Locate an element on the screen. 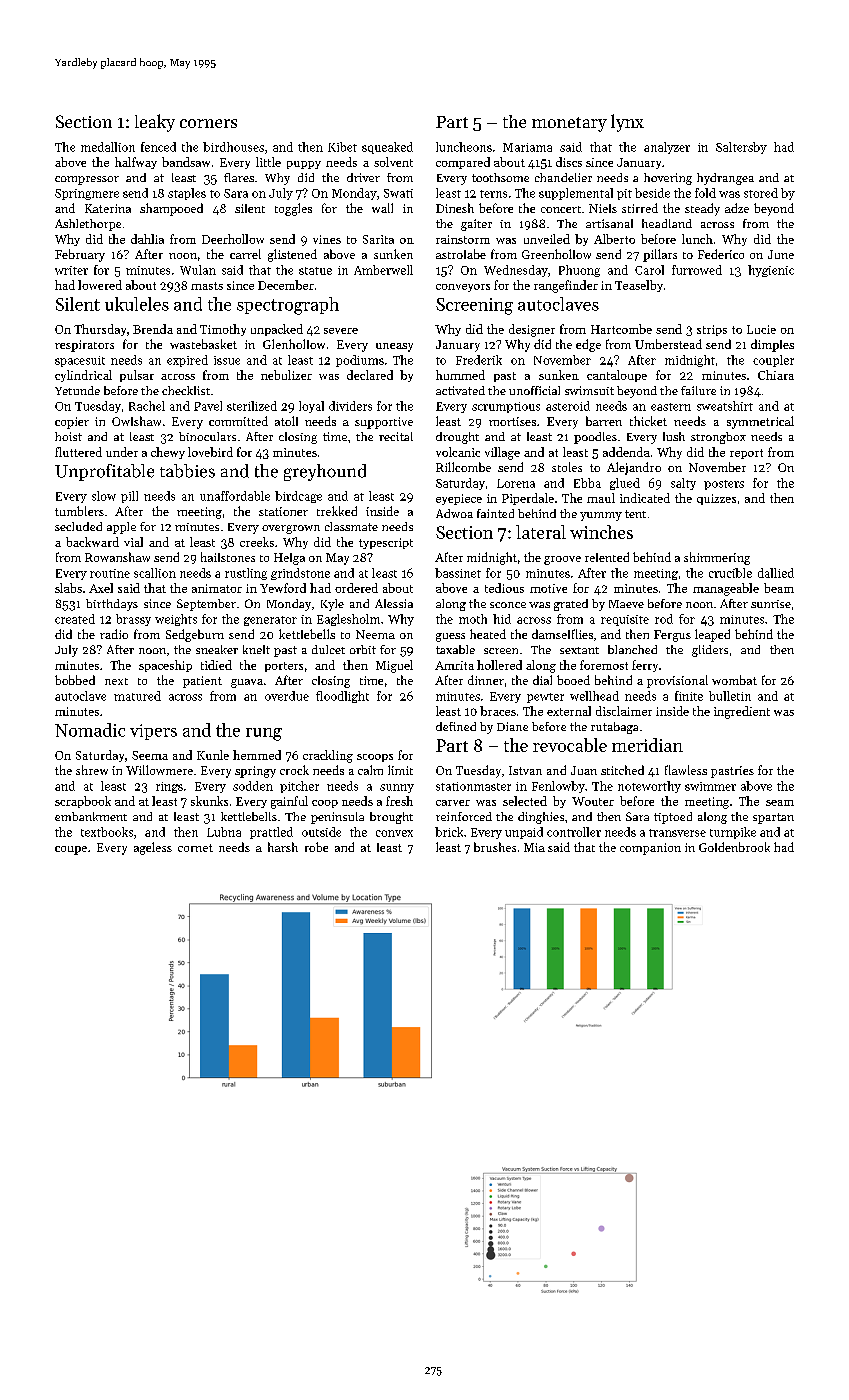 The width and height of the screenshot is (849, 1400). failure is located at coordinates (698, 390).
